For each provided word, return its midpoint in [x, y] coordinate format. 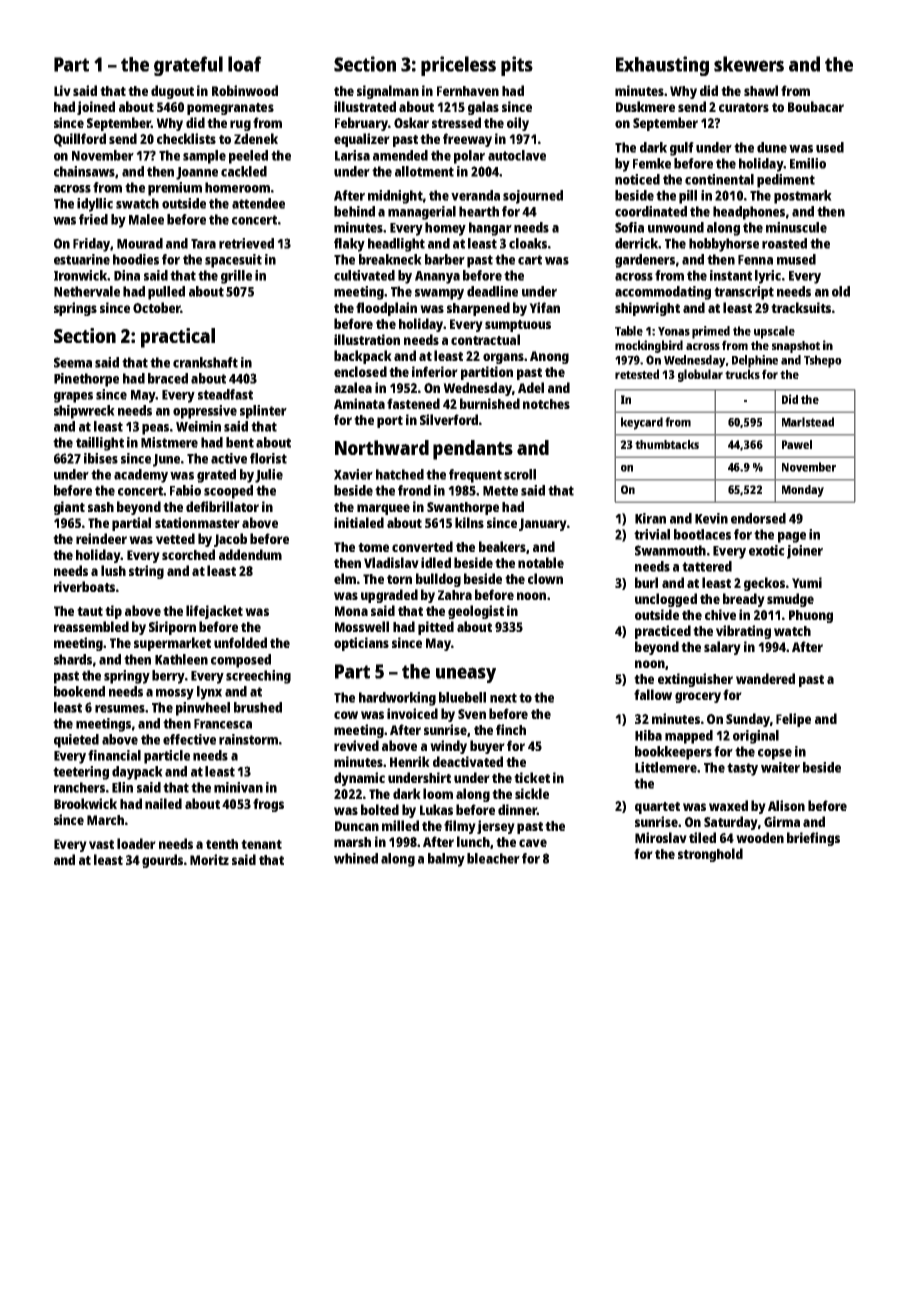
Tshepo [823, 361]
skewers [749, 64]
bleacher [493, 858]
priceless [458, 66]
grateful [188, 66]
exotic [767, 550]
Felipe [793, 720]
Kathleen [181, 659]
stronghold [710, 855]
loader [136, 843]
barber [445, 259]
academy [141, 476]
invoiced [412, 713]
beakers [502, 546]
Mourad [140, 243]
